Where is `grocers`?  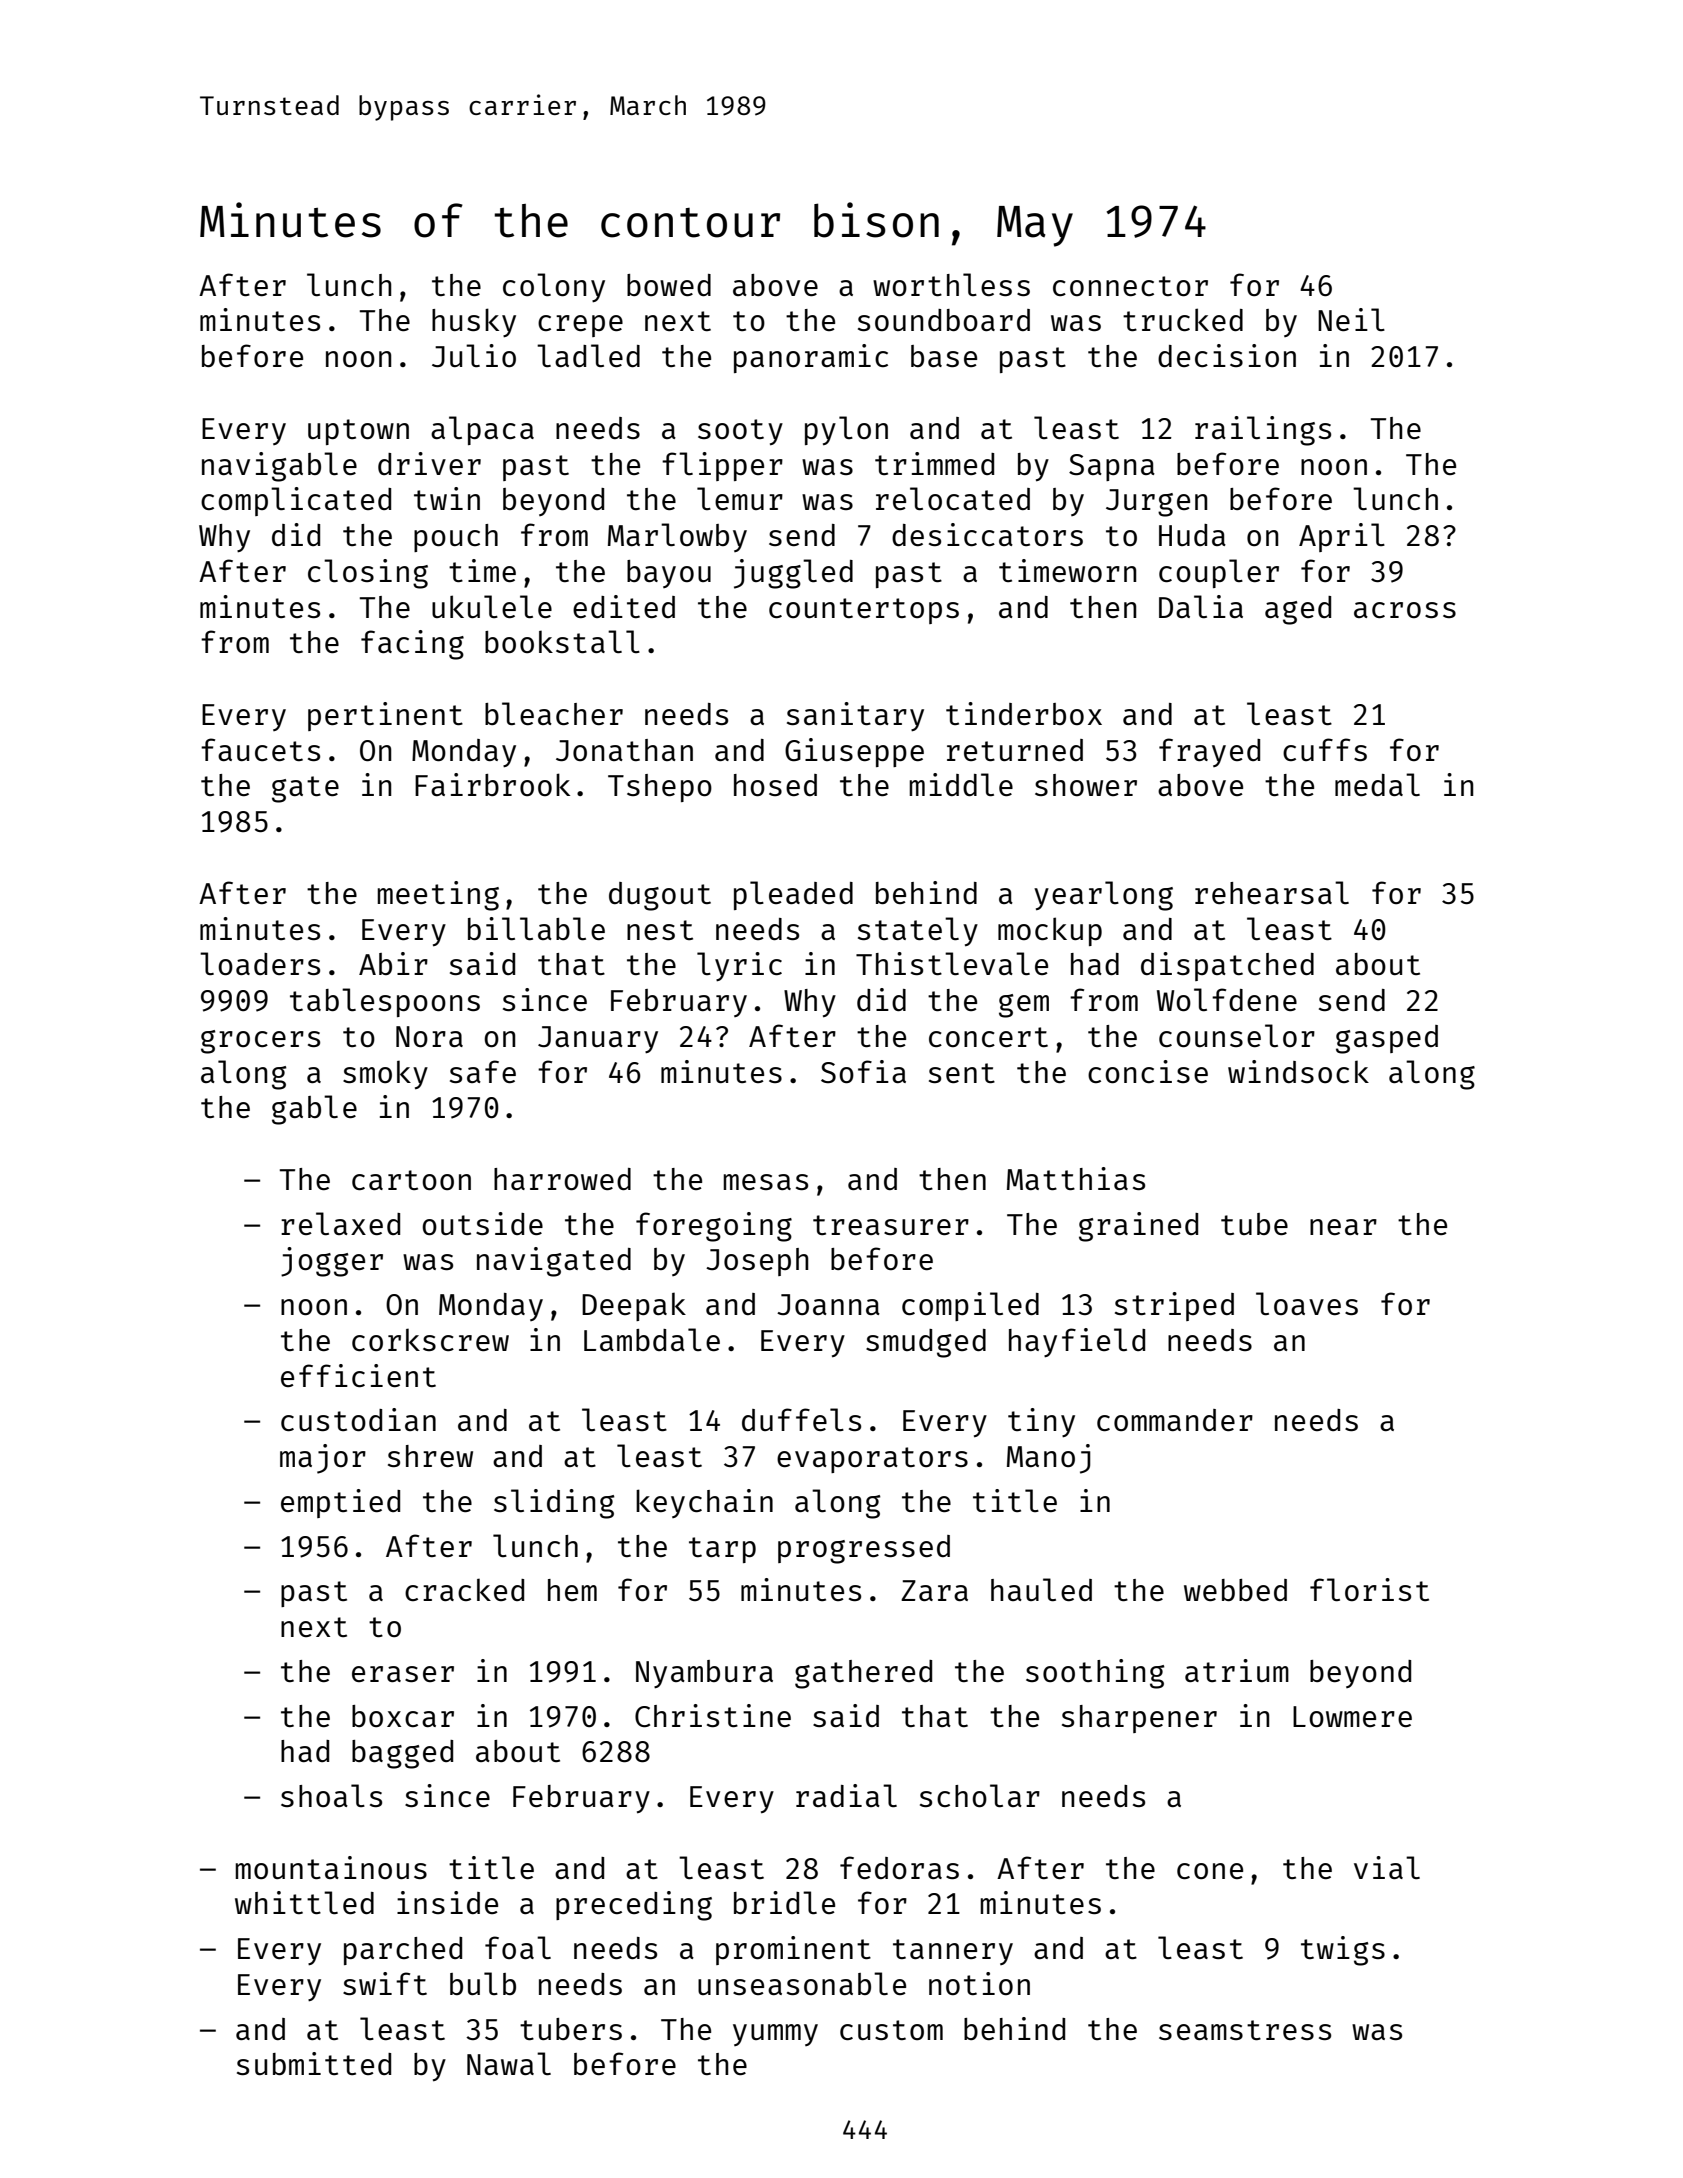
grocers is located at coordinates (260, 1042).
